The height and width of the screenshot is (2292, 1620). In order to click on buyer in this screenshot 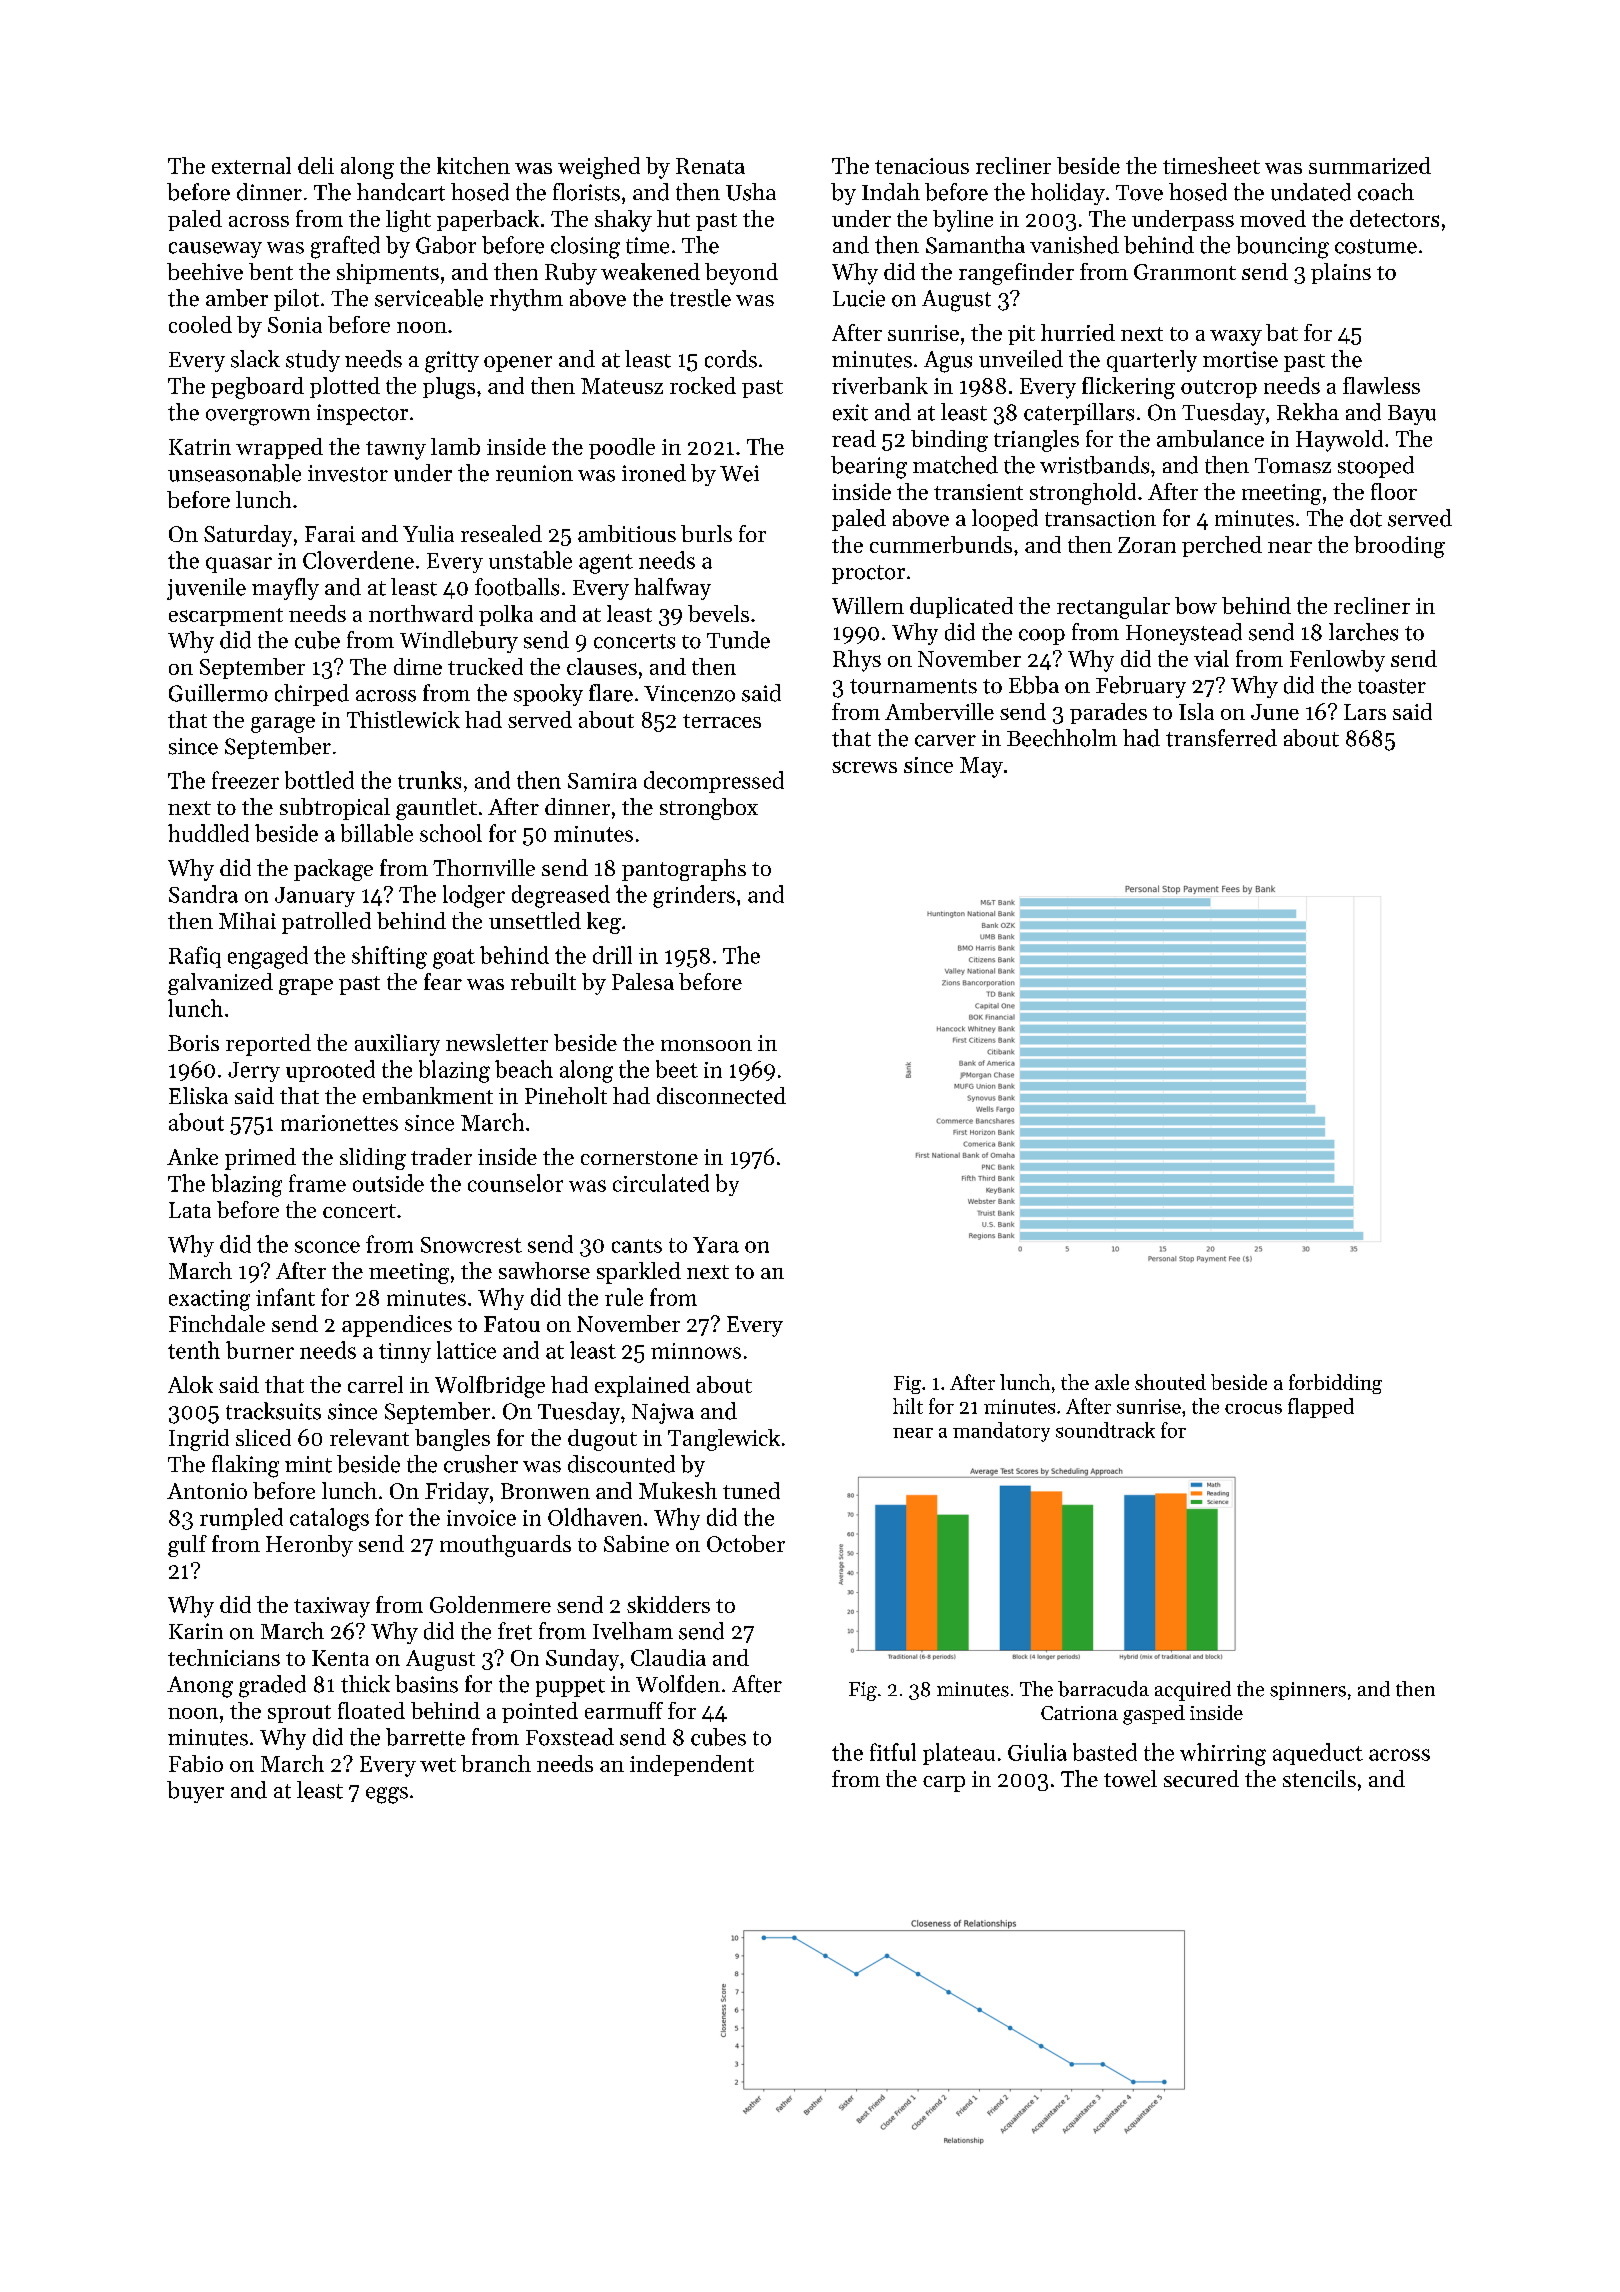, I will do `click(195, 1792)`.
